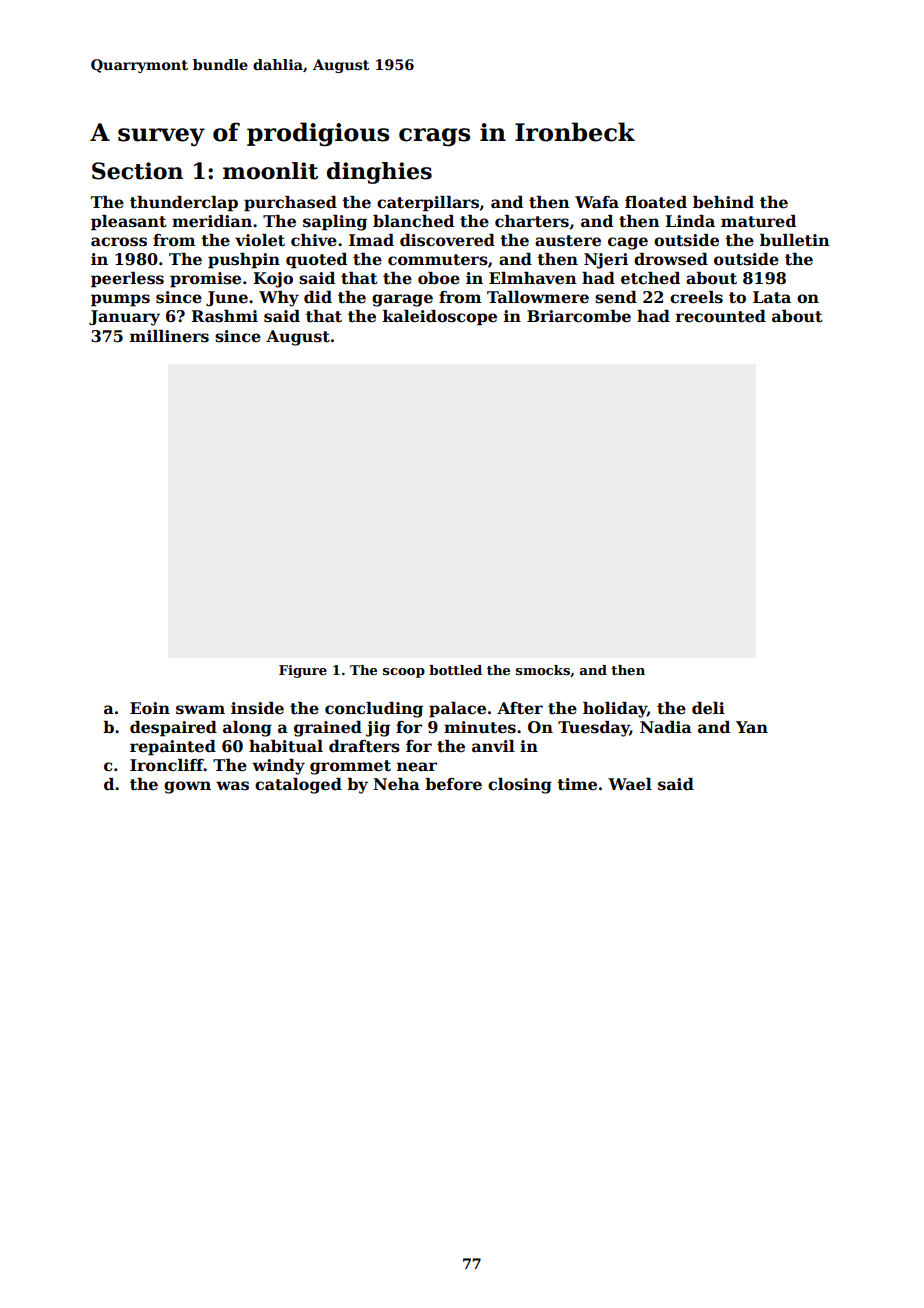 The height and width of the screenshot is (1308, 924). Describe the element at coordinates (455, 670) in the screenshot. I see `bottled` at that location.
